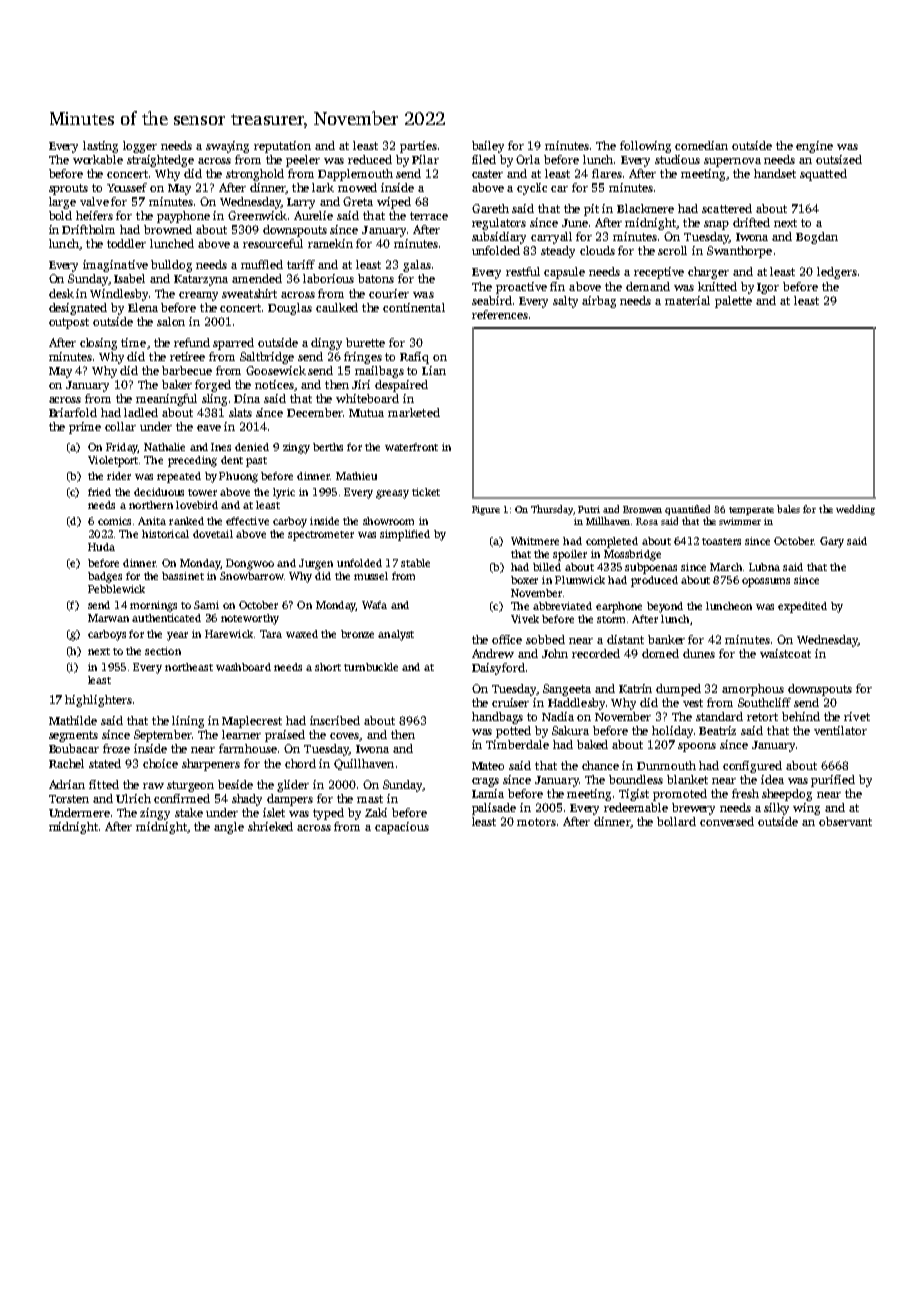 This page has height=1308, width=924. What do you see at coordinates (227, 147) in the page?
I see `swaying` at bounding box center [227, 147].
